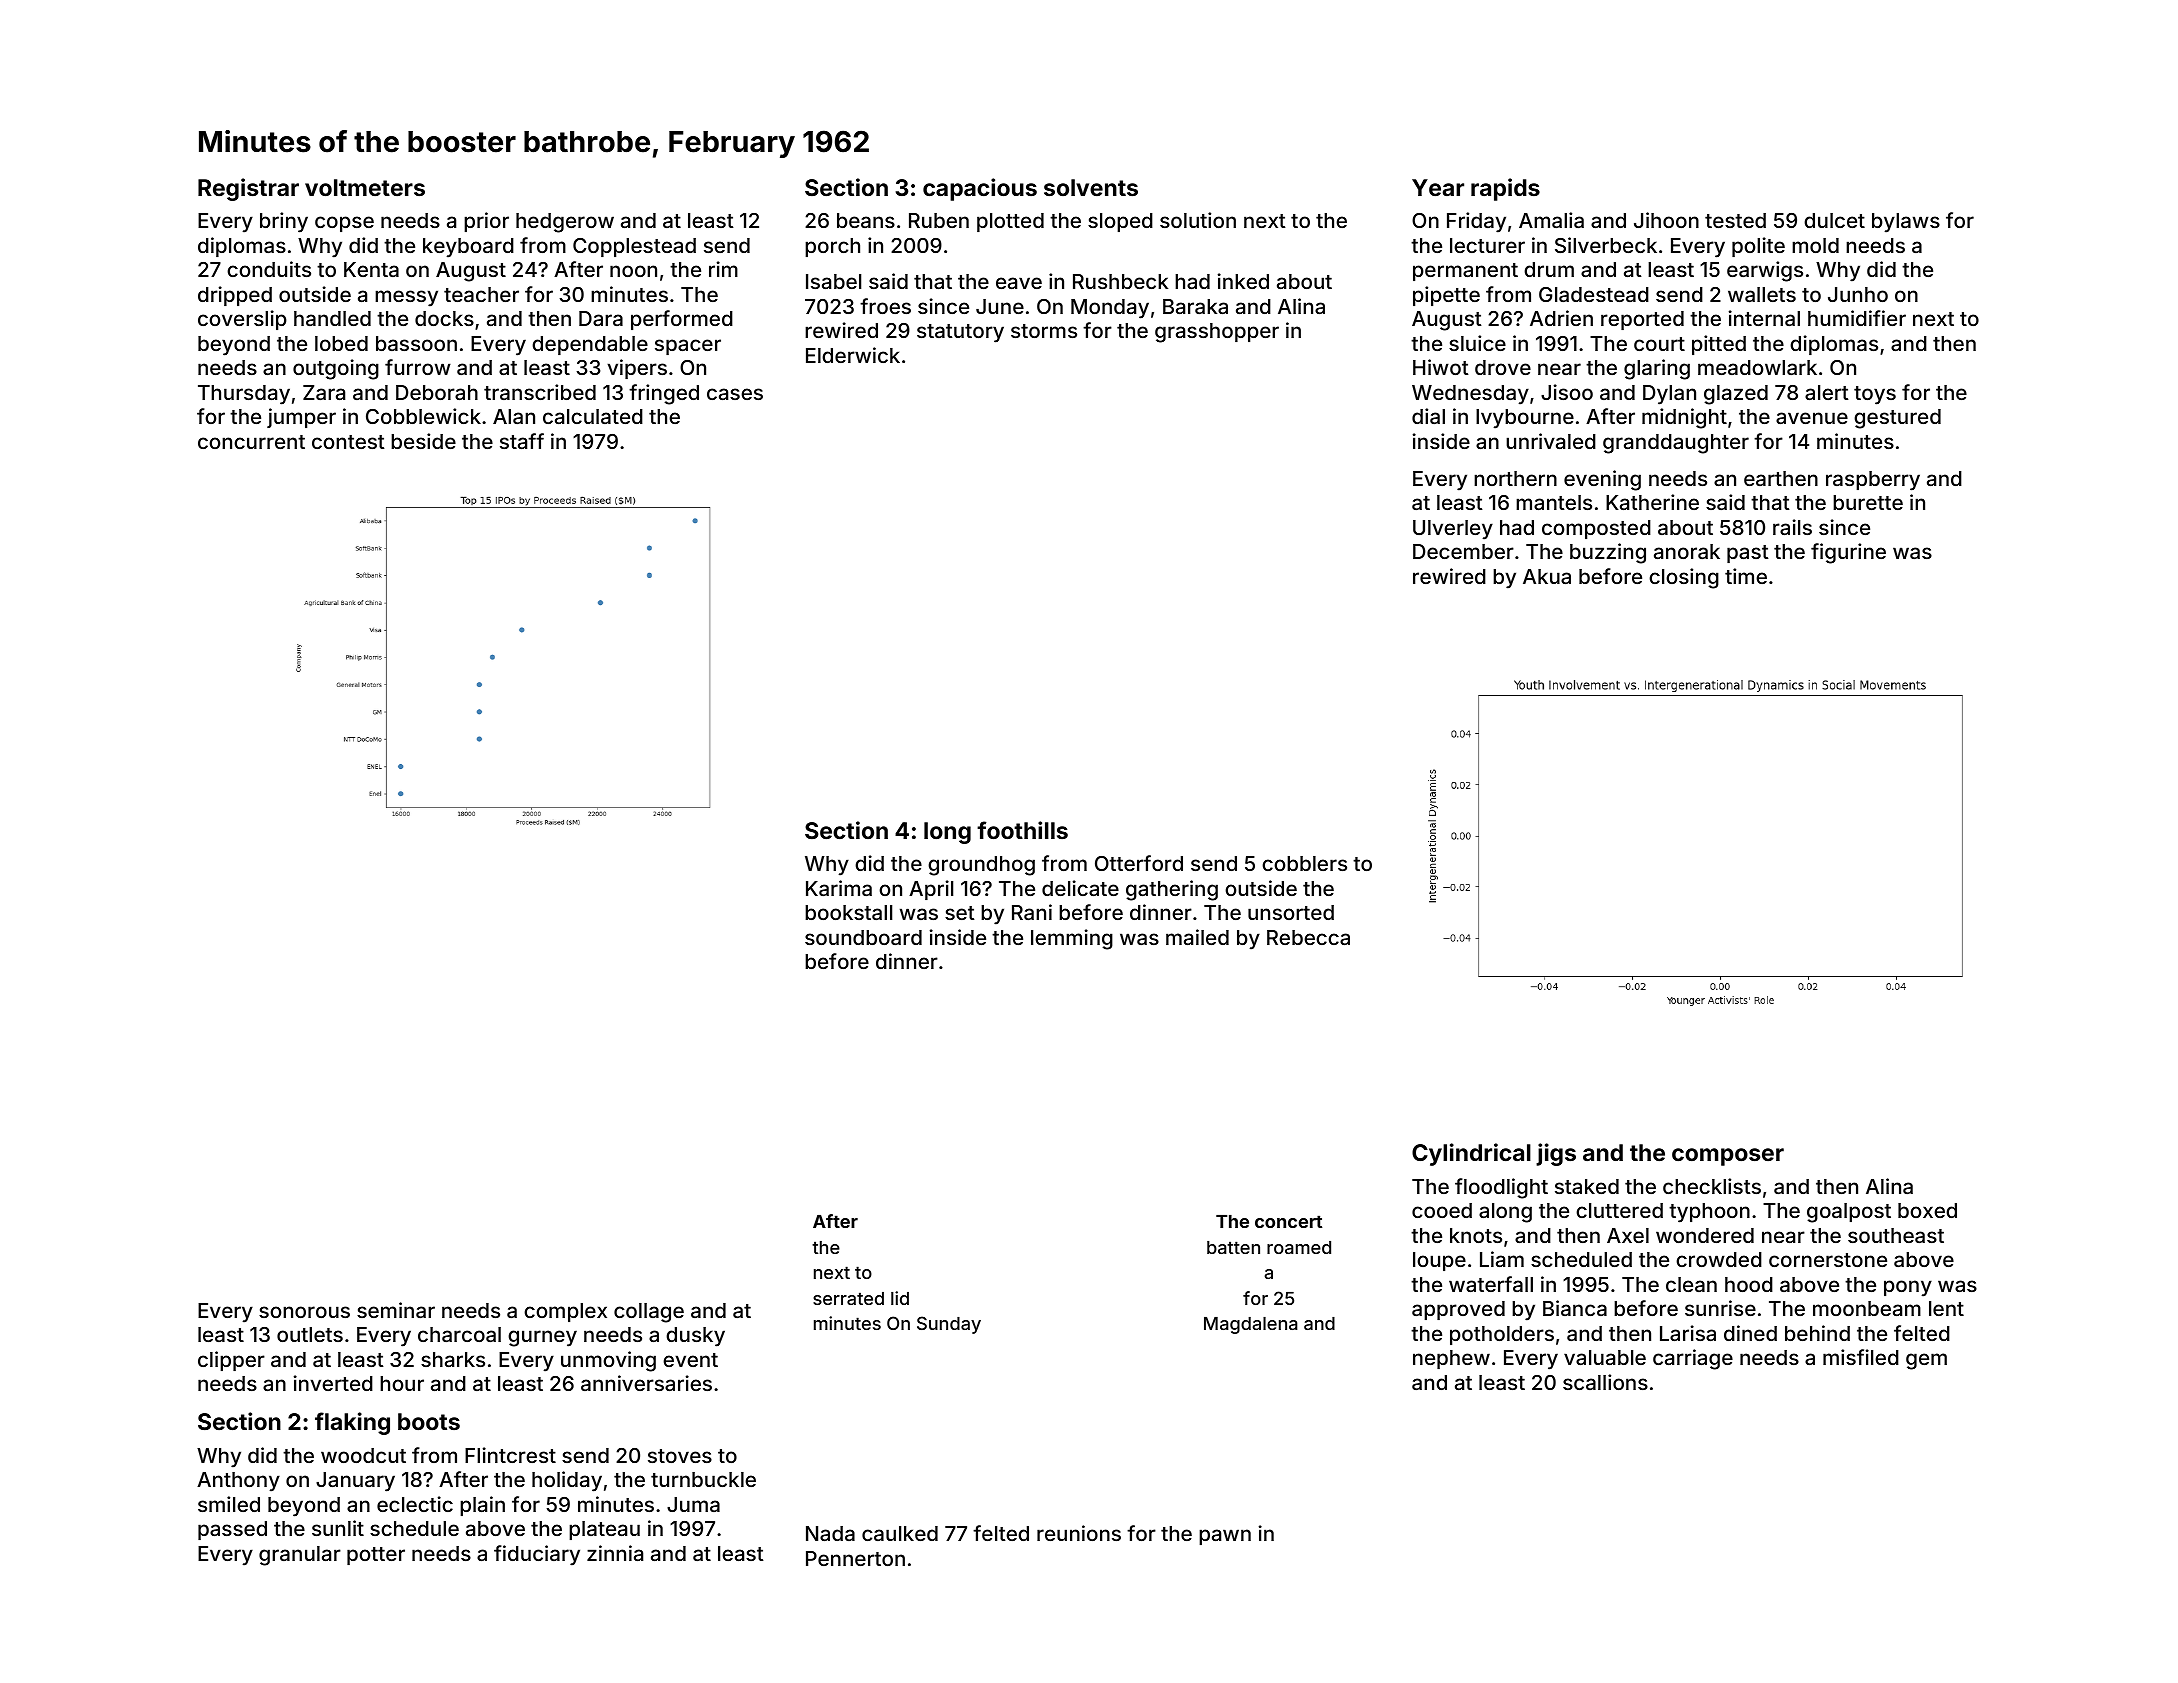  What do you see at coordinates (1217, 333) in the image?
I see `grasshopper` at bounding box center [1217, 333].
